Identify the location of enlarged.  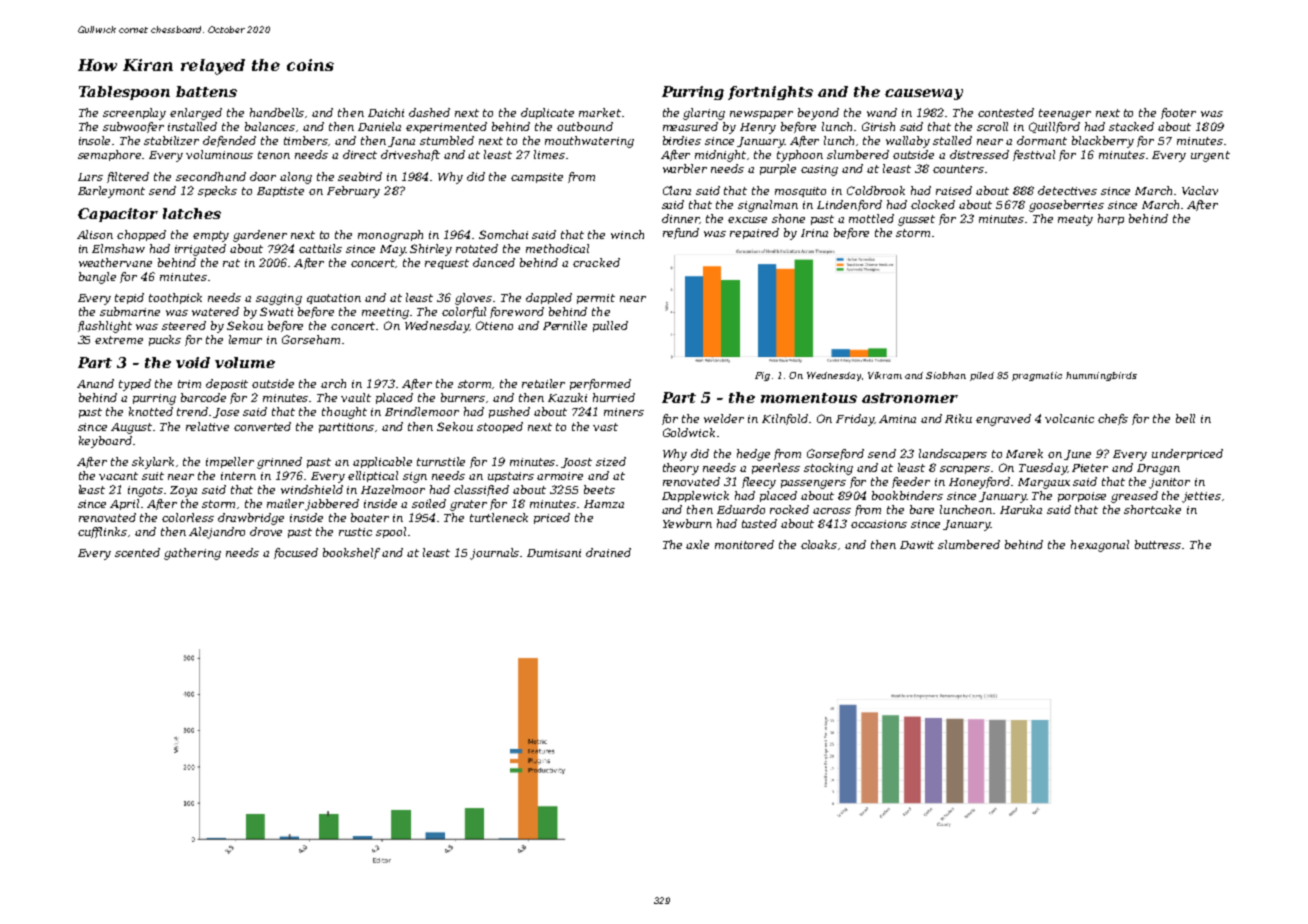
(196, 114).
